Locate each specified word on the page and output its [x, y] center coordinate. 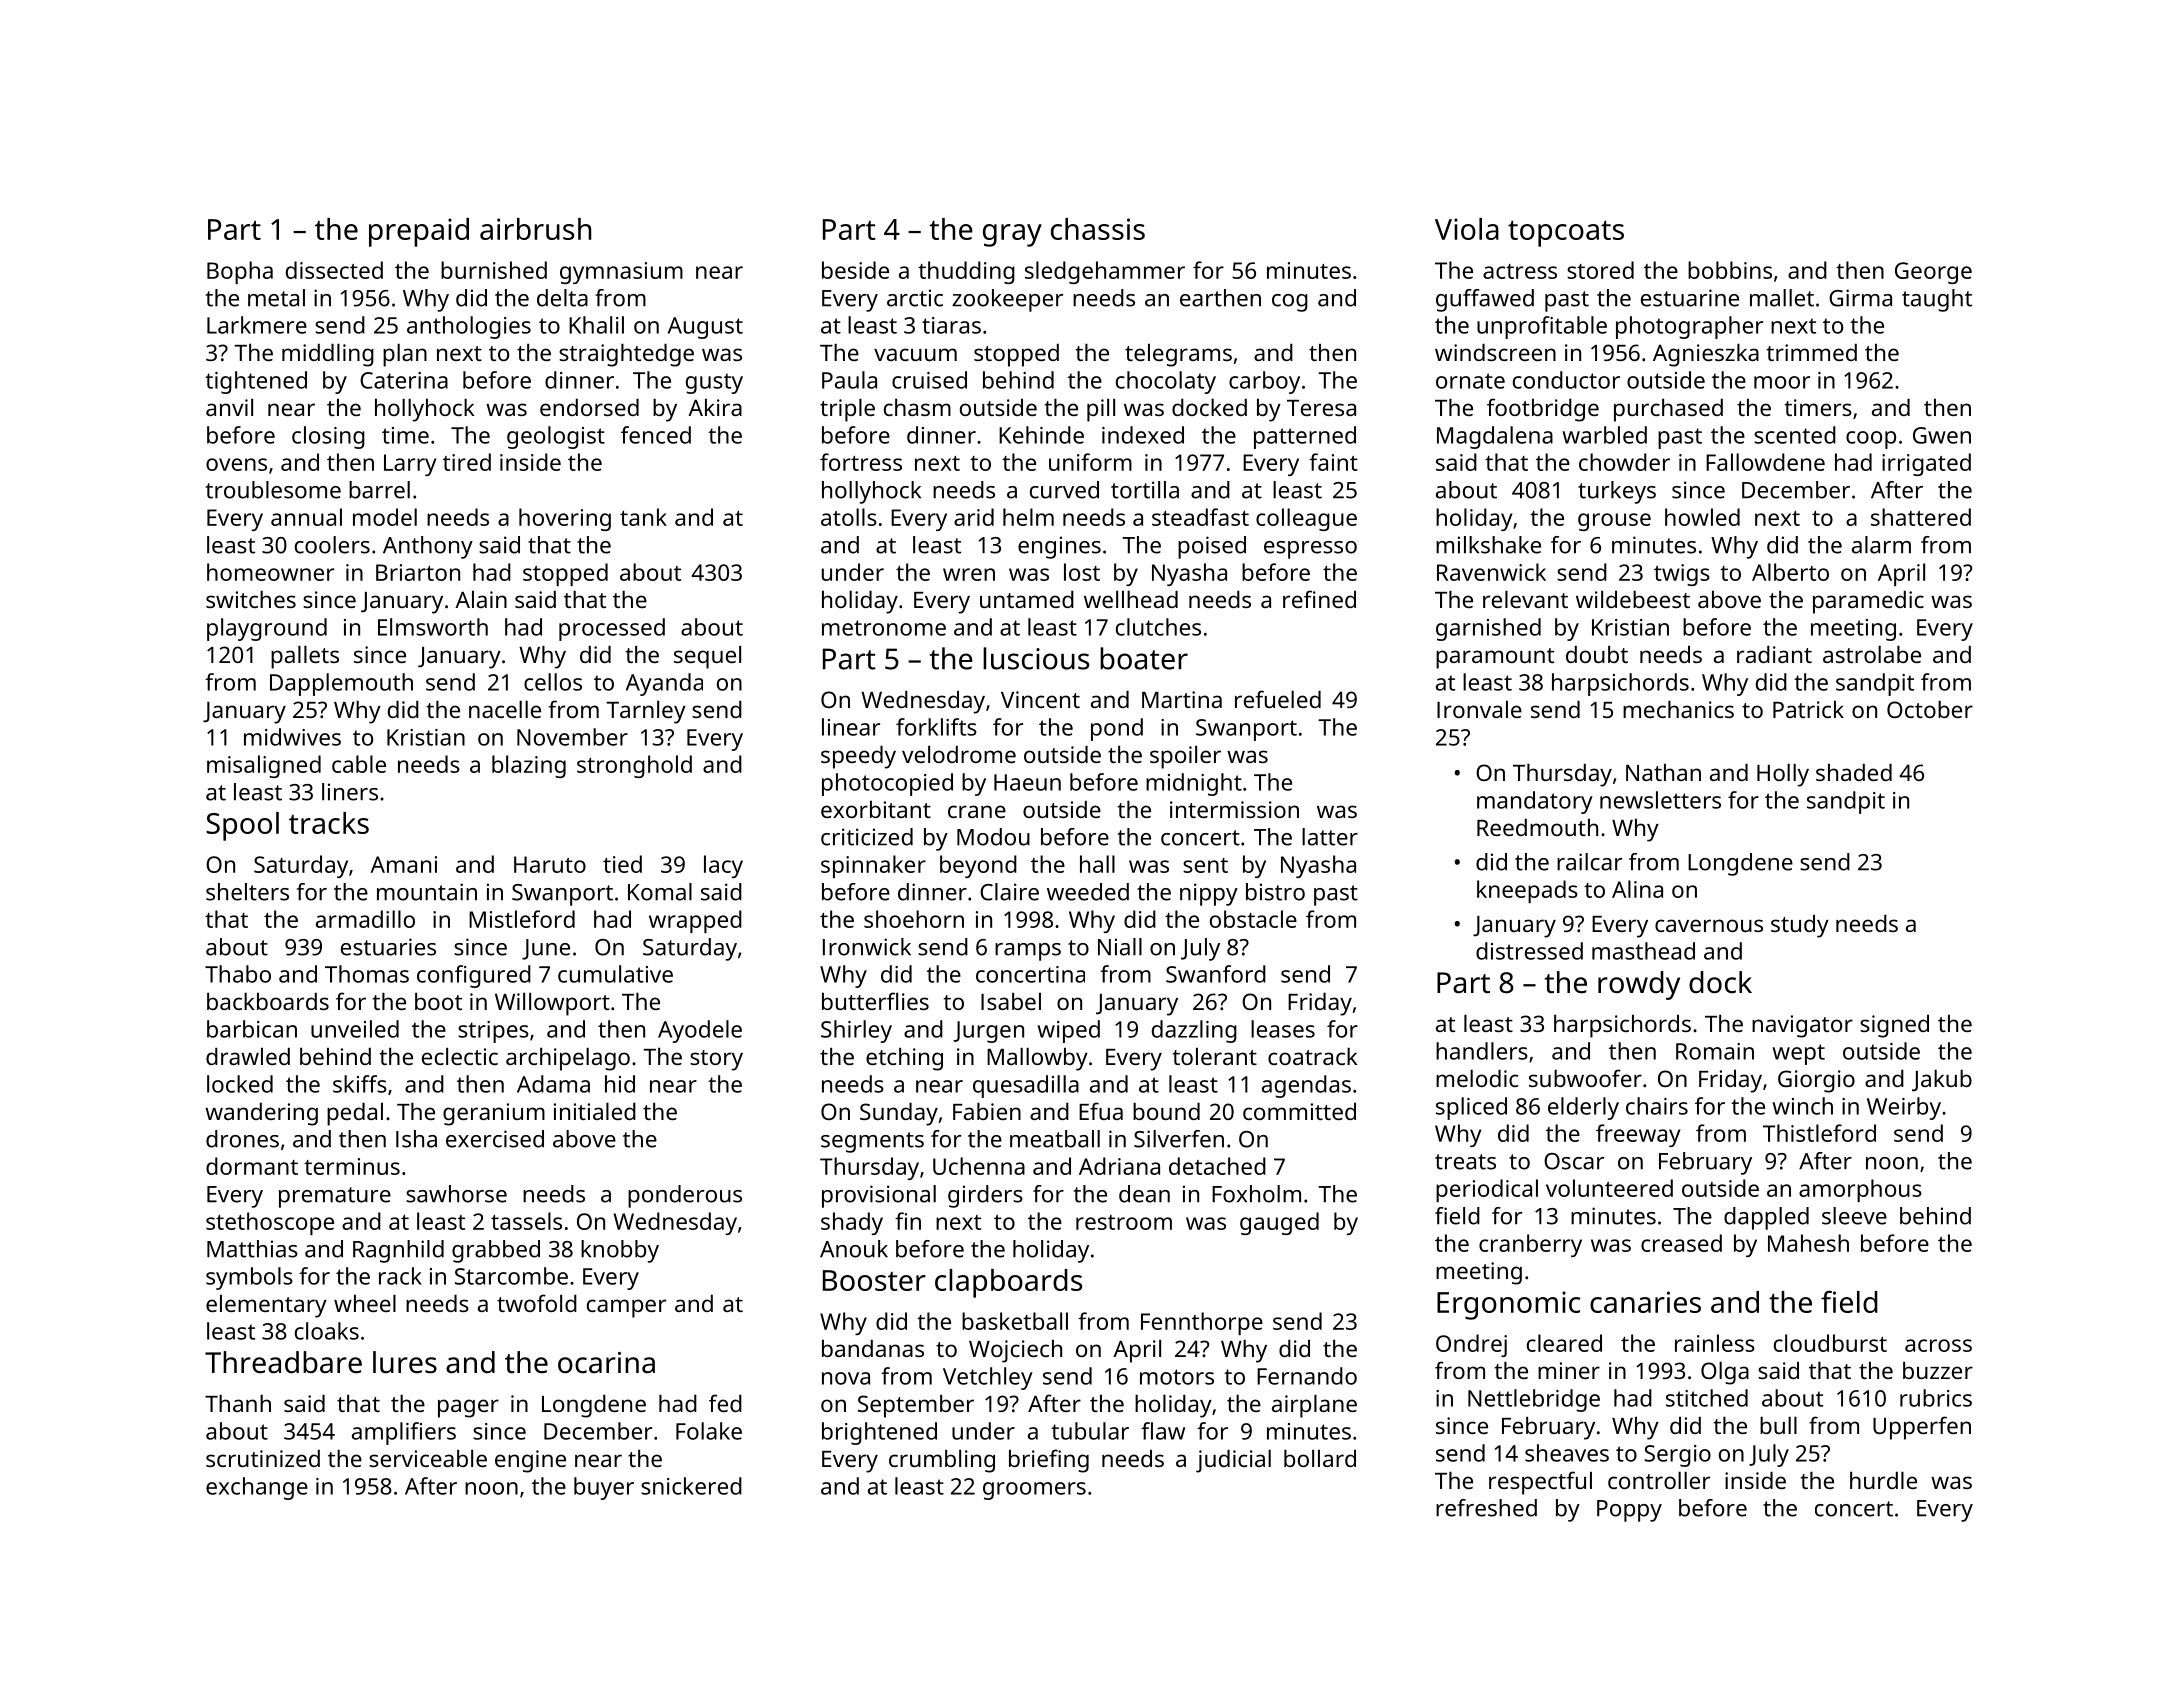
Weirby [1904, 1108]
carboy [1264, 382]
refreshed [1486, 1508]
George [1933, 273]
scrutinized [263, 1458]
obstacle [1253, 919]
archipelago [568, 1059]
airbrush [535, 229]
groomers [1034, 1491]
